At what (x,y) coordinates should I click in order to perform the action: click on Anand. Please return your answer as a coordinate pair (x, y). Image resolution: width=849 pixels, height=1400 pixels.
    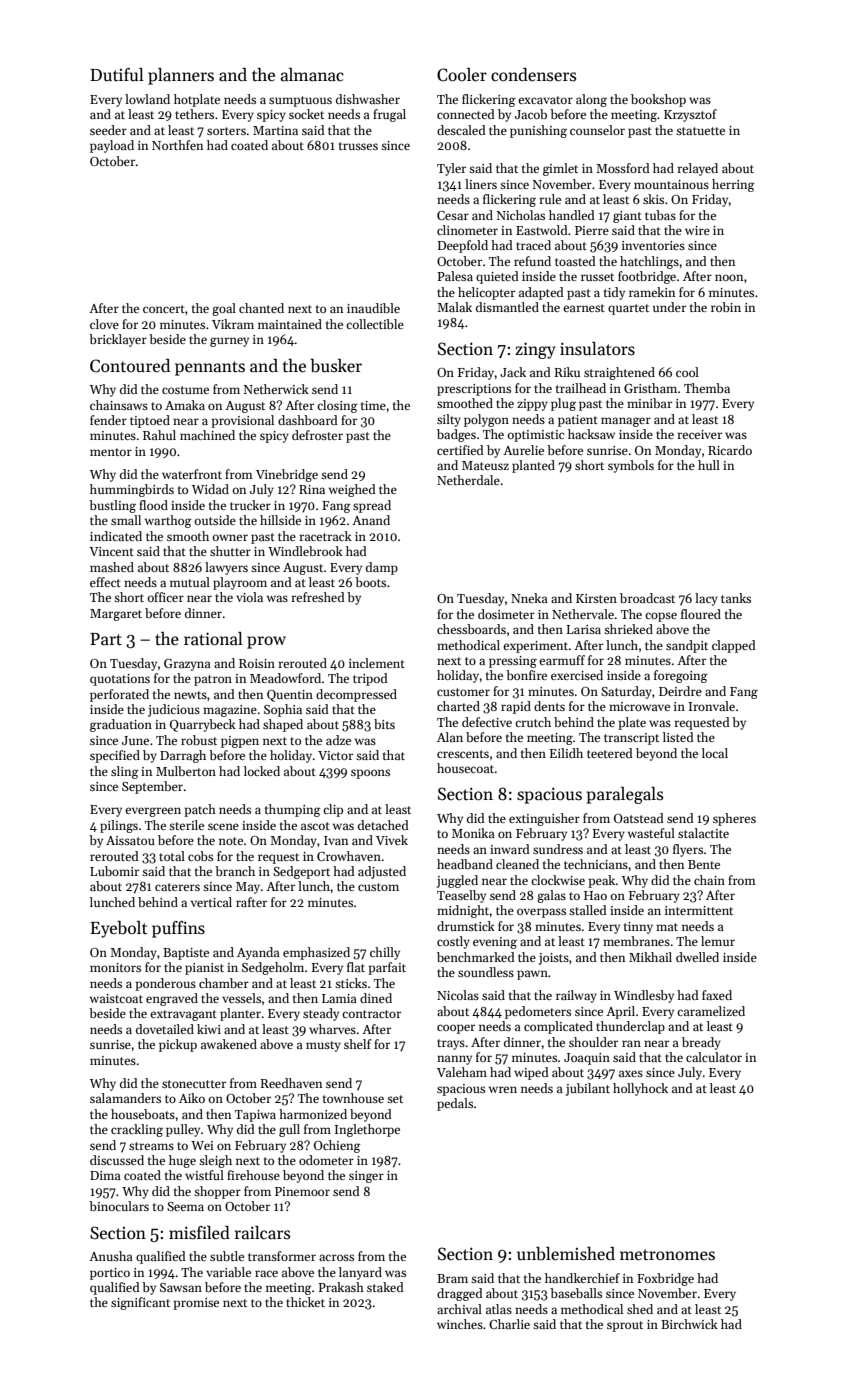
    Looking at the image, I should click on (371, 520).
